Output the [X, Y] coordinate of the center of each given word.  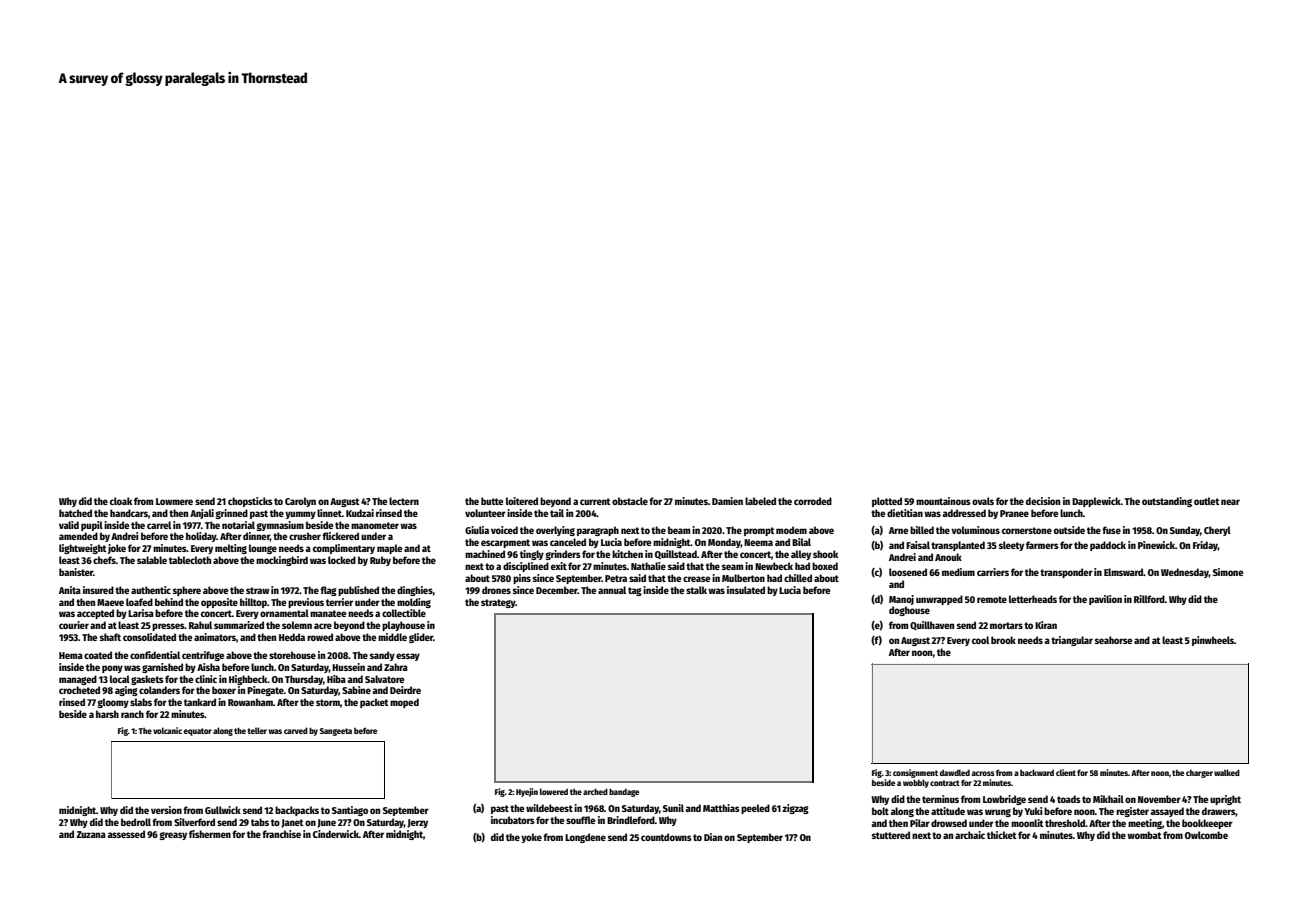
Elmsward [1124, 572]
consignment [915, 773]
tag [635, 591]
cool [980, 640]
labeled [760, 501]
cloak [121, 501]
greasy [173, 836]
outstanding [1167, 502]
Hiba [336, 679]
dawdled [955, 772]
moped [404, 703]
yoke [531, 838]
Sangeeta [336, 732]
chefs [104, 560]
